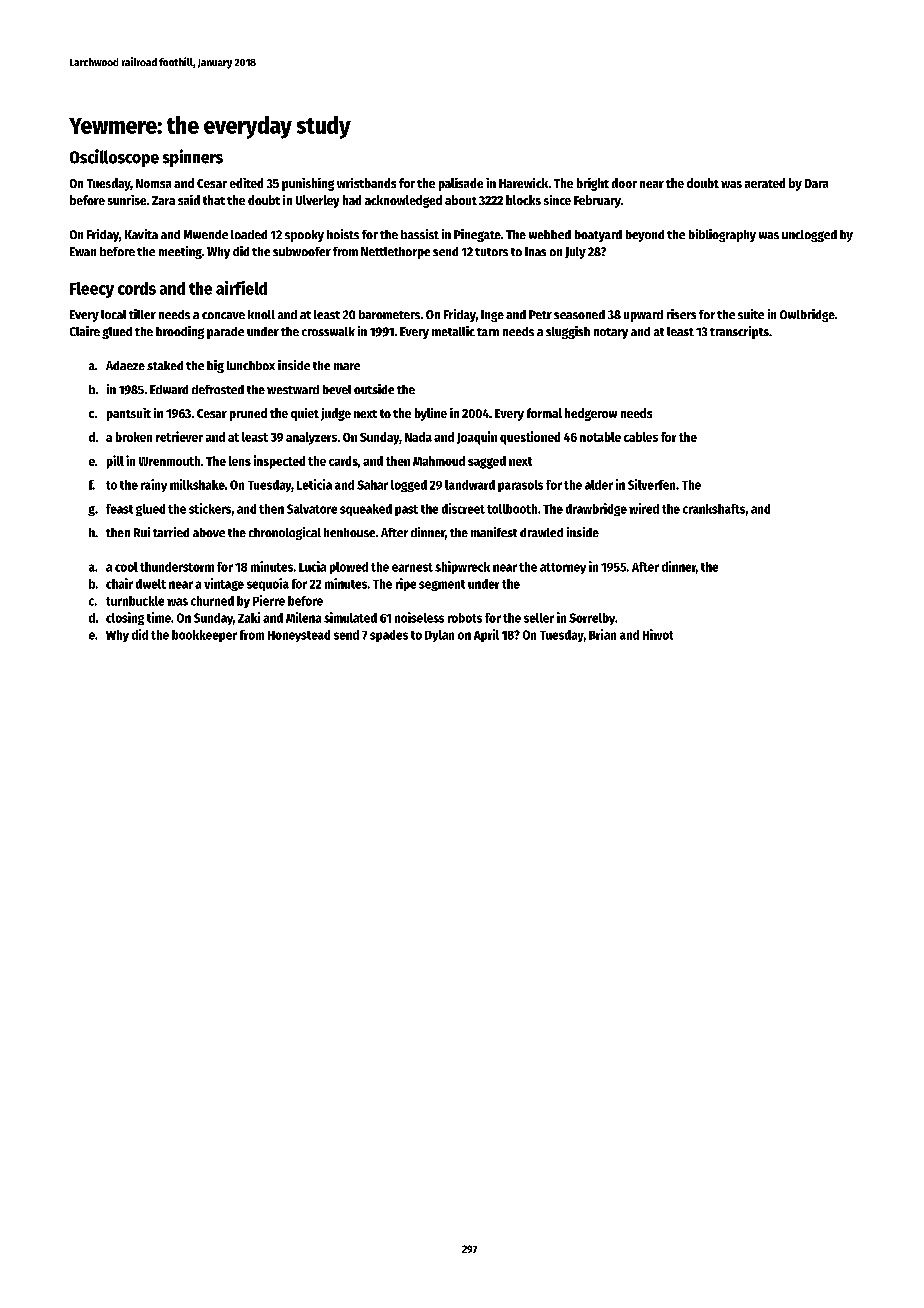  What do you see at coordinates (343, 461) in the page?
I see `cards` at bounding box center [343, 461].
